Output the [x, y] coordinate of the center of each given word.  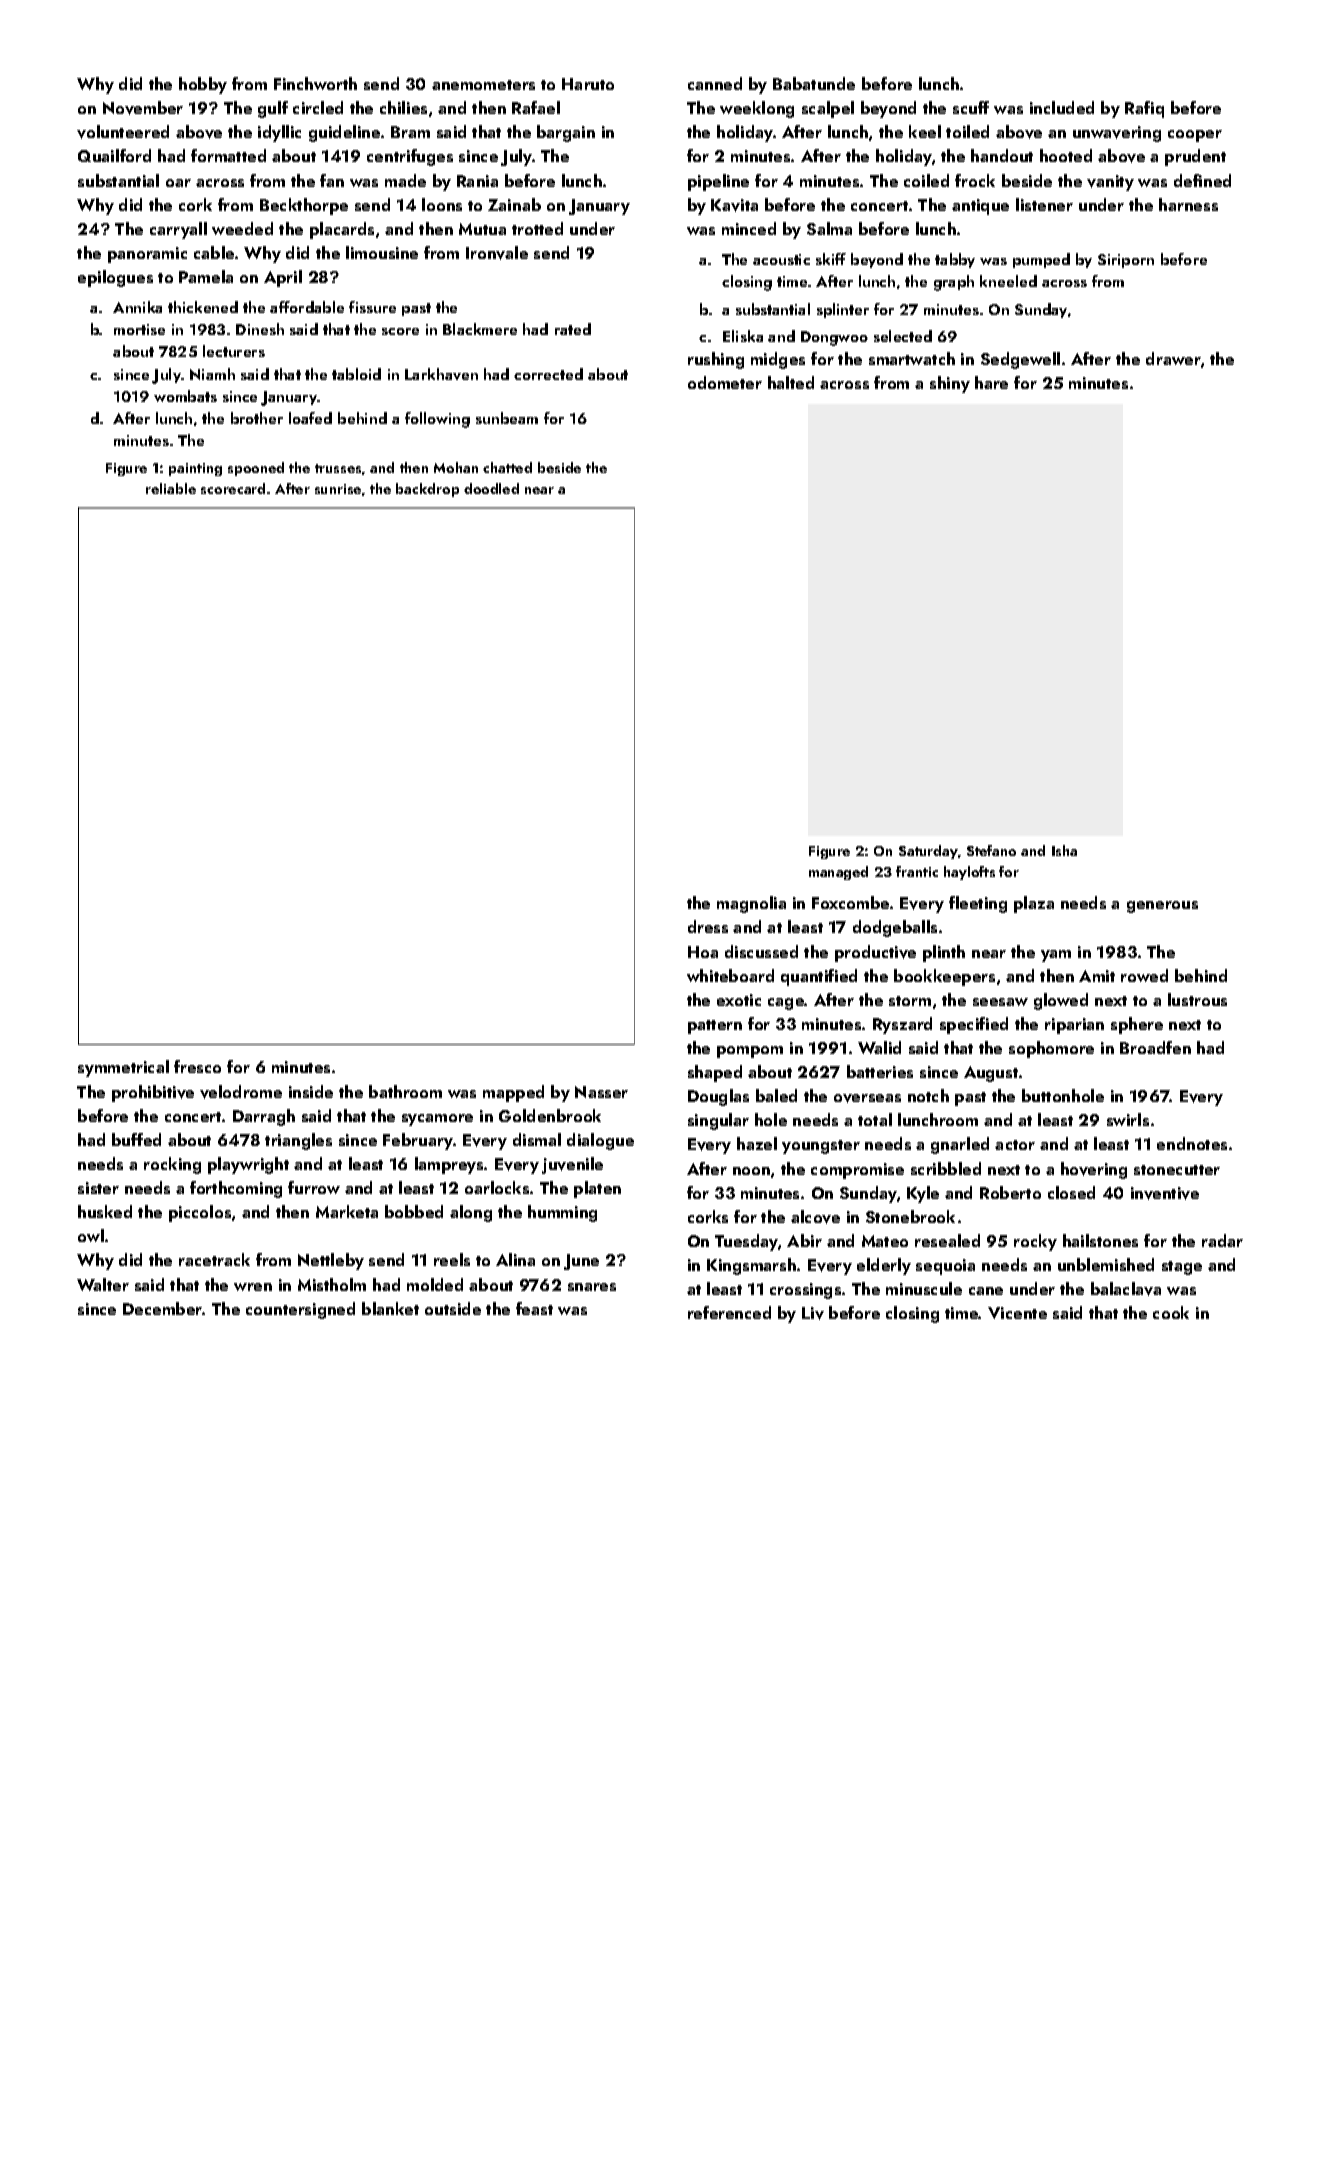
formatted [228, 155]
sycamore [437, 1120]
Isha [1064, 850]
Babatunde [814, 83]
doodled [491, 488]
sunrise [338, 489]
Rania [477, 181]
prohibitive [153, 1093]
